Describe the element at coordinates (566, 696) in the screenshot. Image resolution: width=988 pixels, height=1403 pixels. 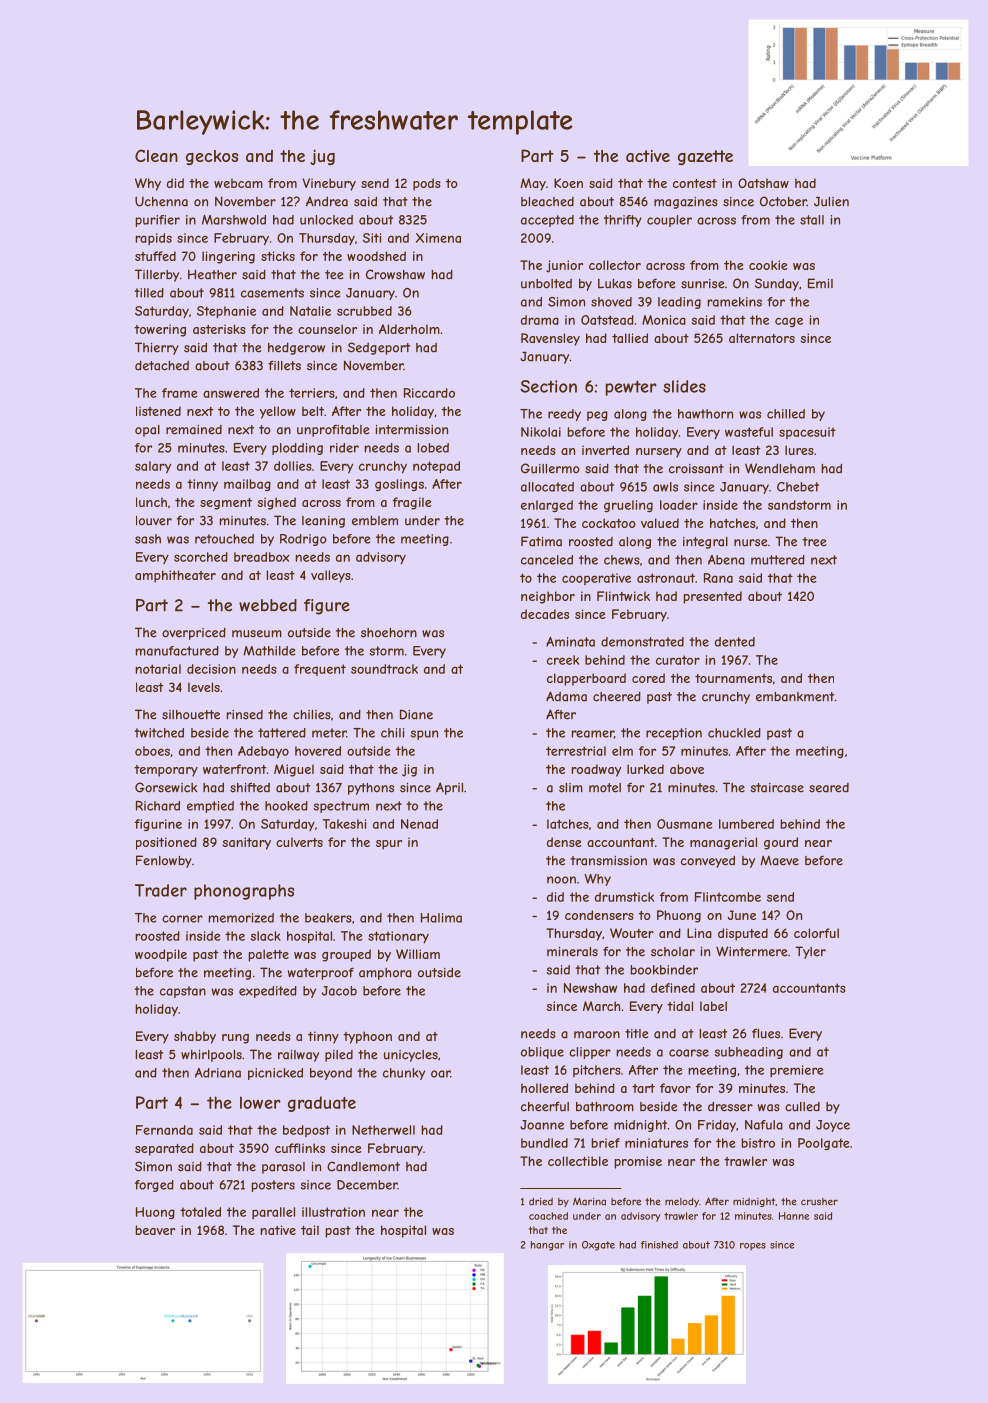
I see `Adama` at that location.
